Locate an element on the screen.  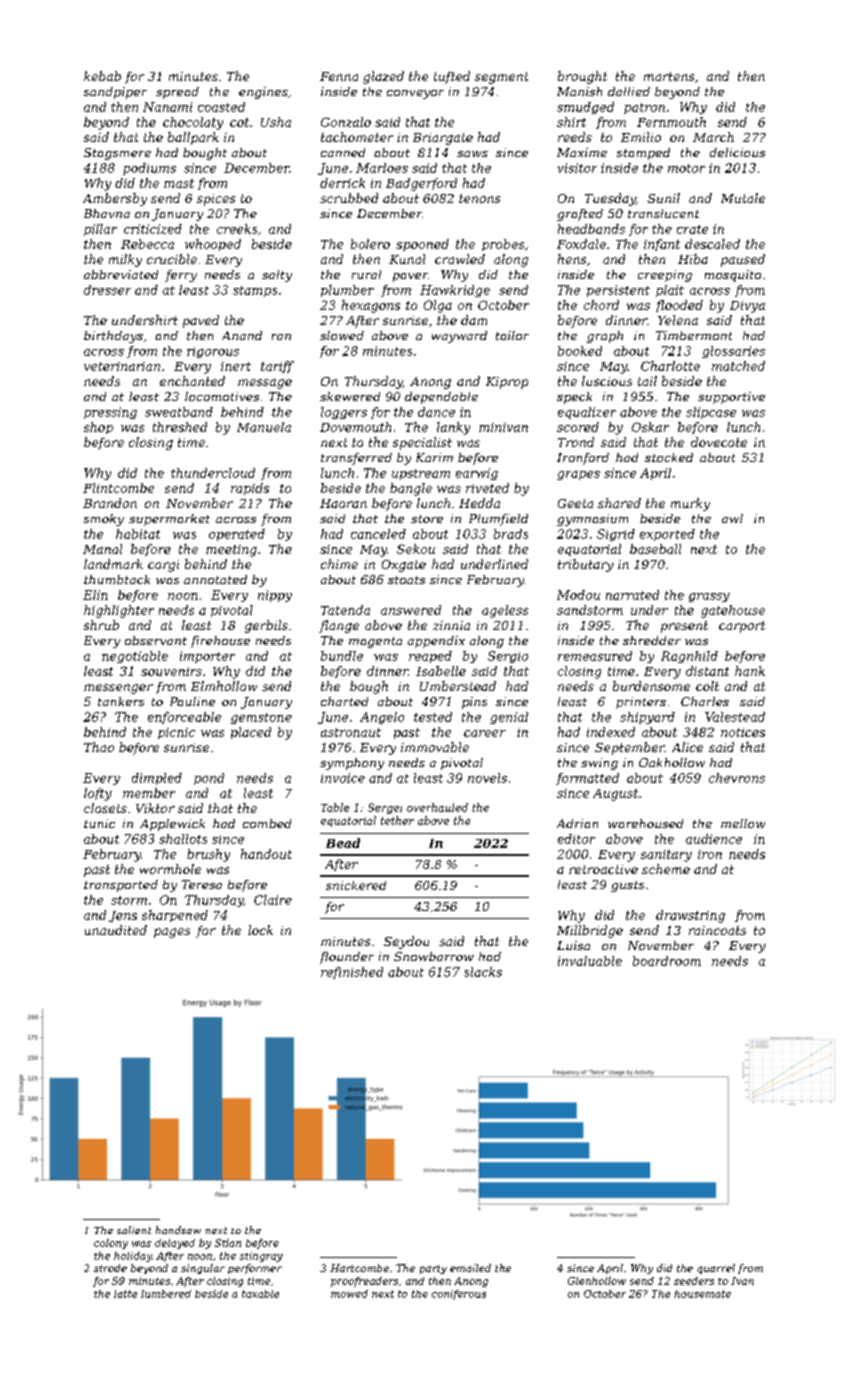
placed is located at coordinates (251, 733).
